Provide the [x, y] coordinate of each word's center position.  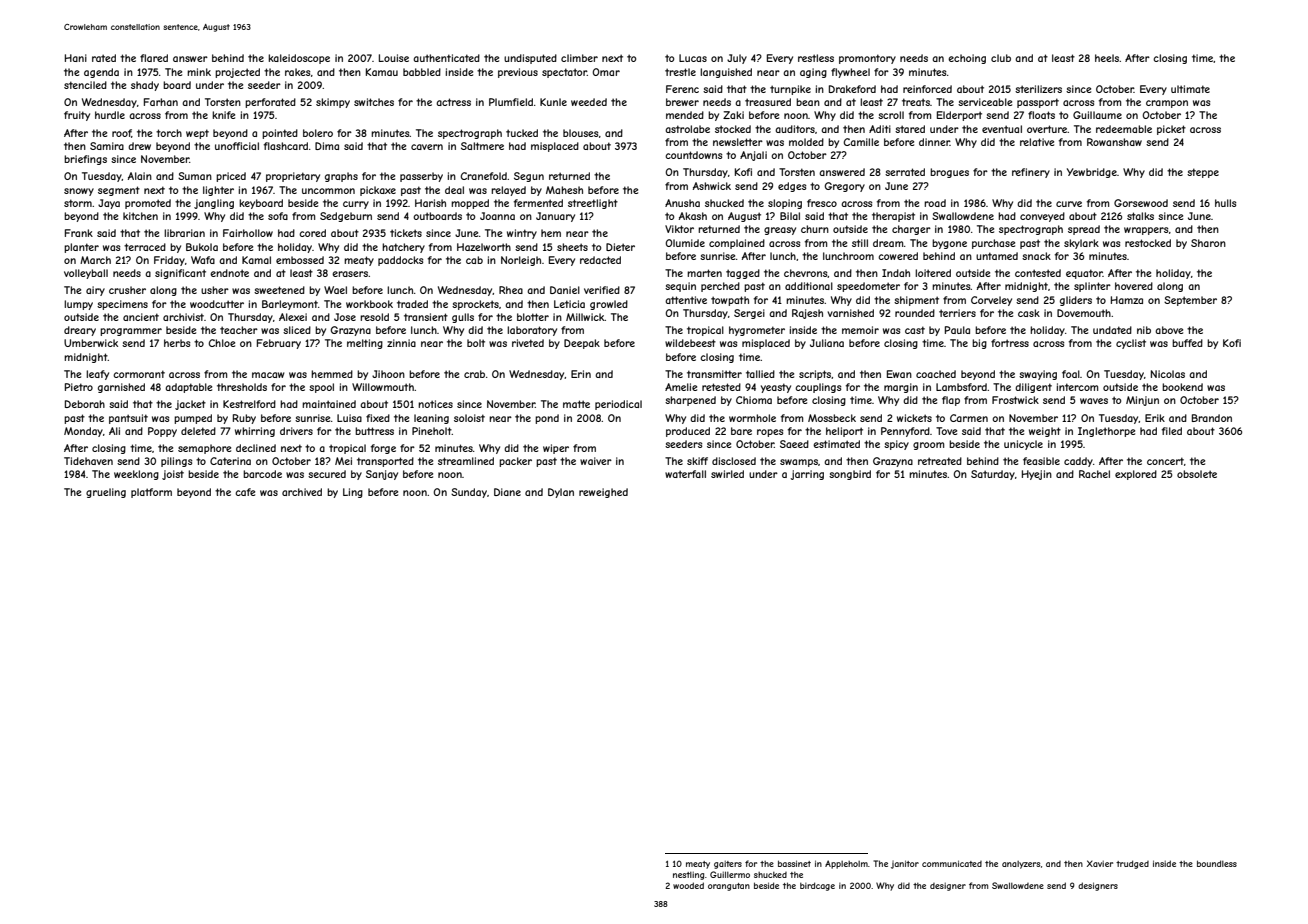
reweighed [603, 493]
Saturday [993, 475]
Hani [76, 58]
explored [1136, 475]
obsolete [1197, 474]
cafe [245, 492]
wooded [688, 885]
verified [602, 290]
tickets [406, 233]
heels [1107, 58]
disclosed [734, 461]
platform [151, 493]
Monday [83, 432]
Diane [507, 492]
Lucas [693, 58]
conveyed [1042, 217]
